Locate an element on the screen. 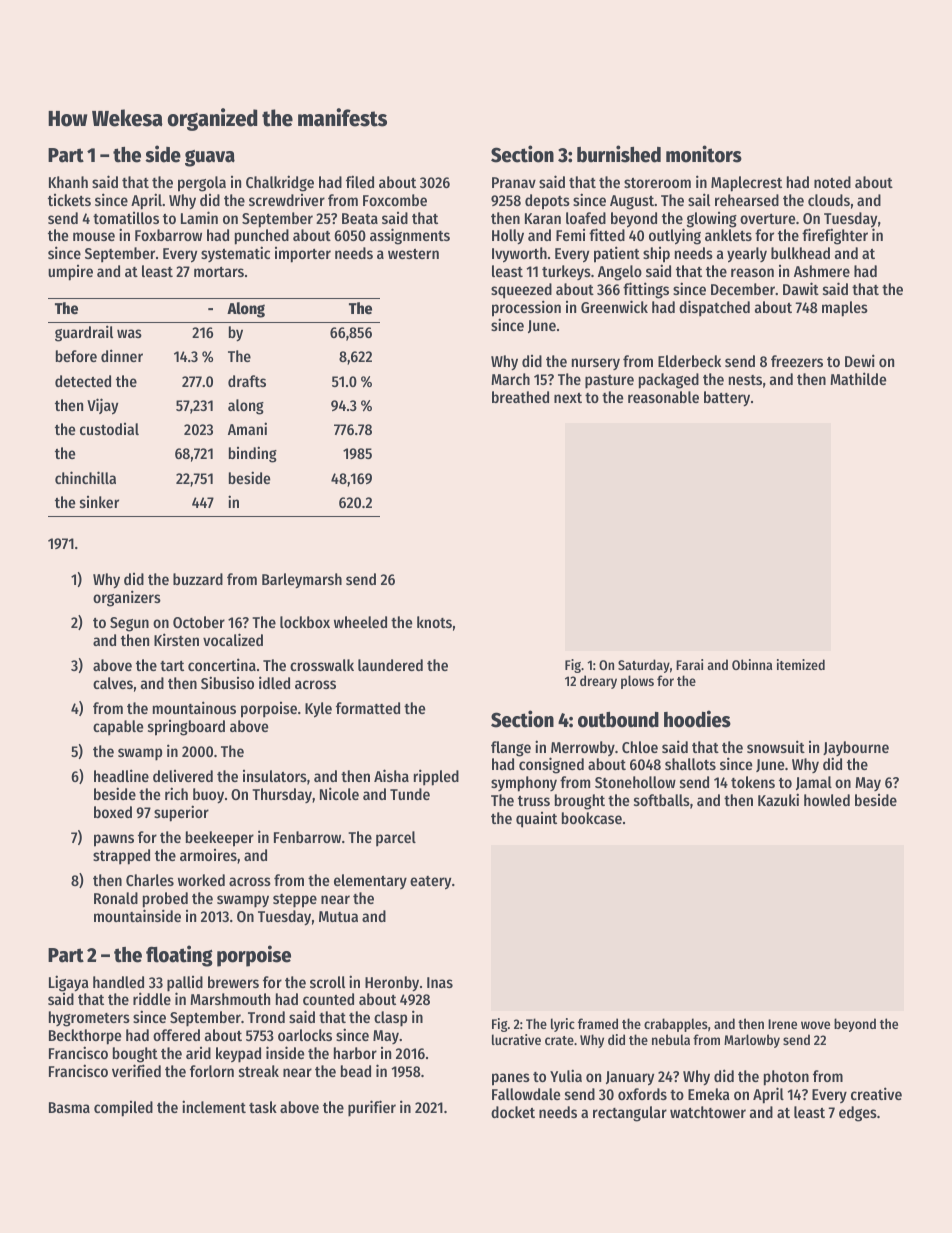  guava is located at coordinates (210, 158).
